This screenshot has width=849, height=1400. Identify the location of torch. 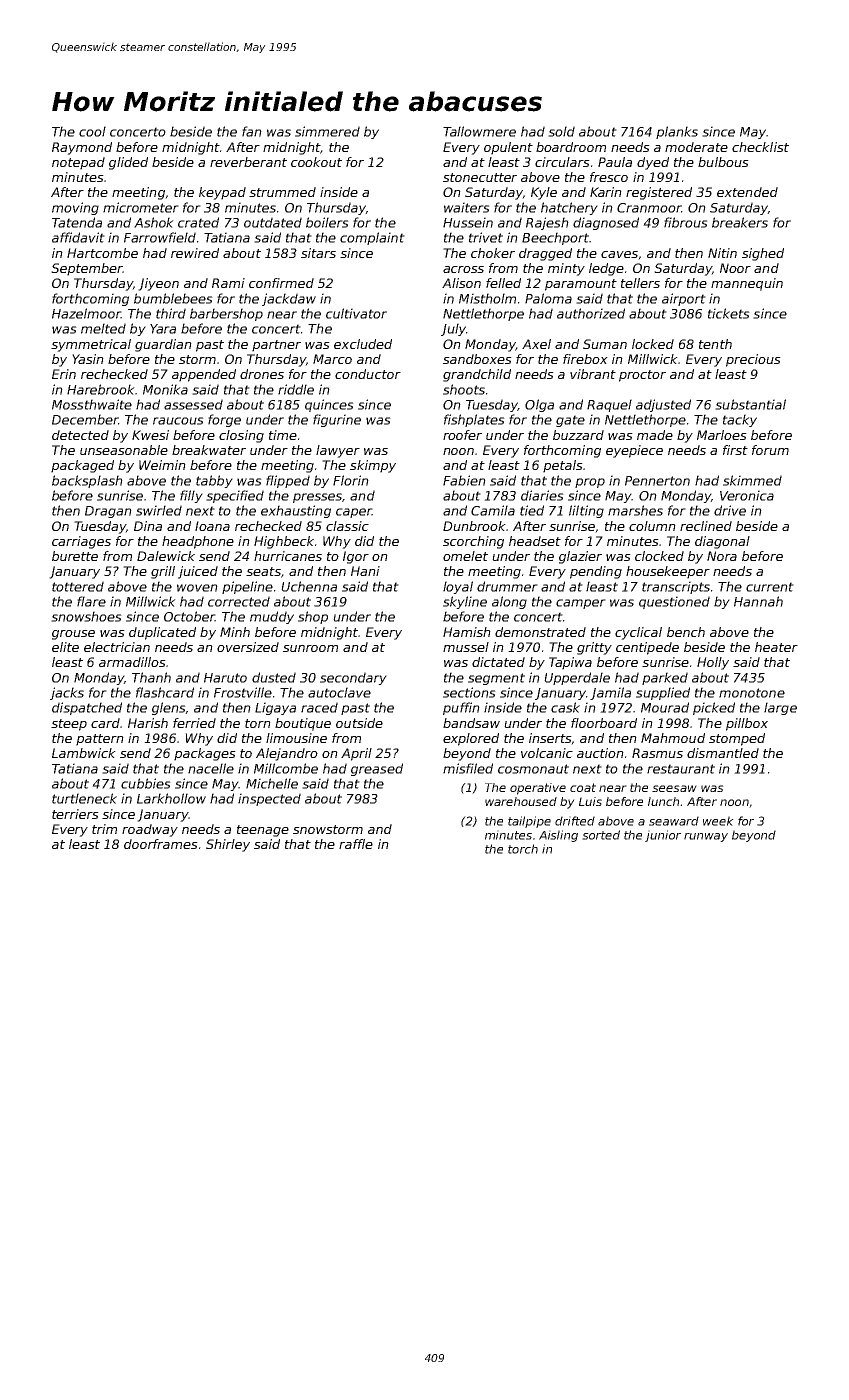
(523, 849).
